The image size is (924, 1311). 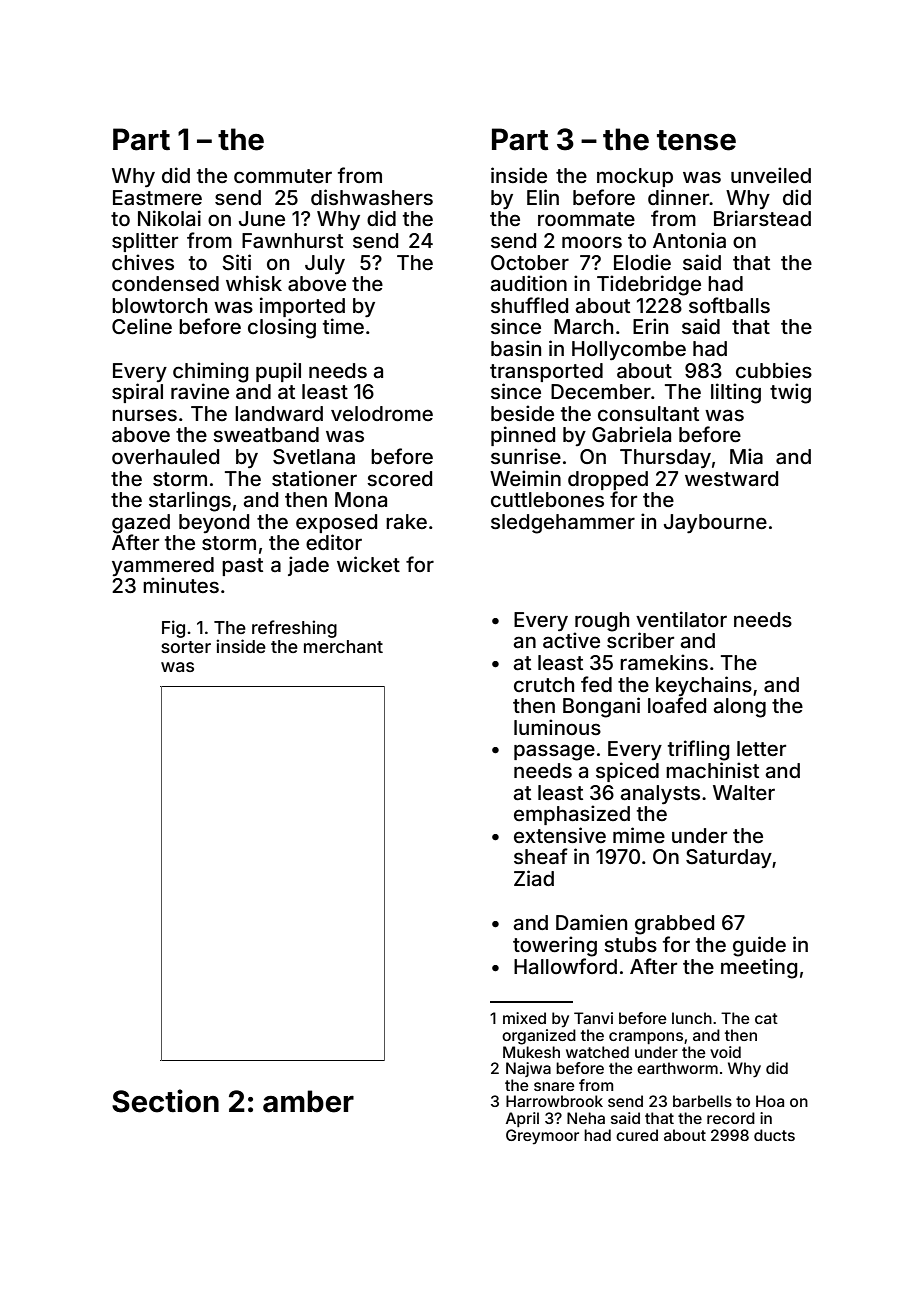 What do you see at coordinates (137, 393) in the screenshot?
I see `spiral` at bounding box center [137, 393].
